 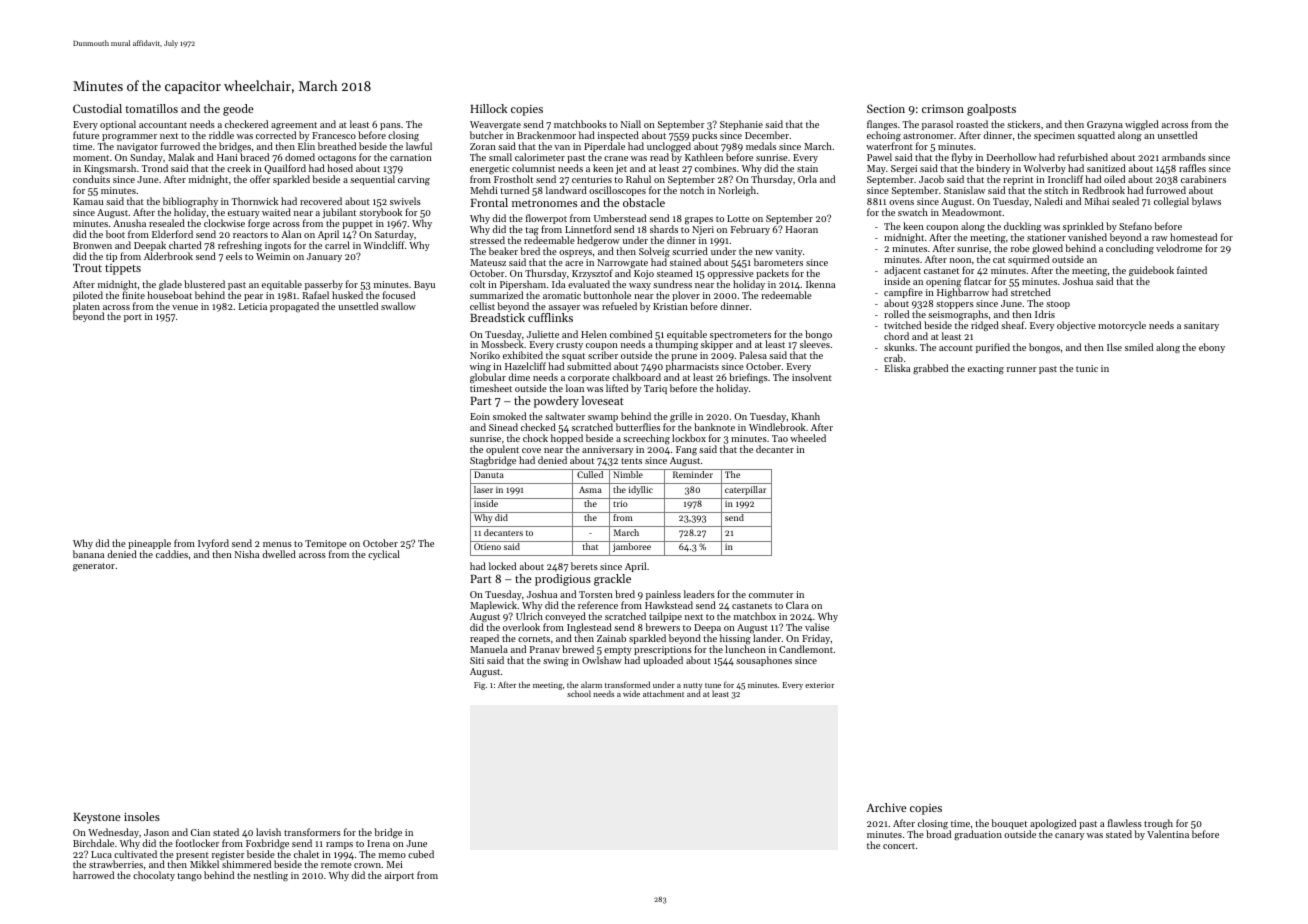 What do you see at coordinates (817, 627) in the screenshot?
I see `valise` at bounding box center [817, 627].
